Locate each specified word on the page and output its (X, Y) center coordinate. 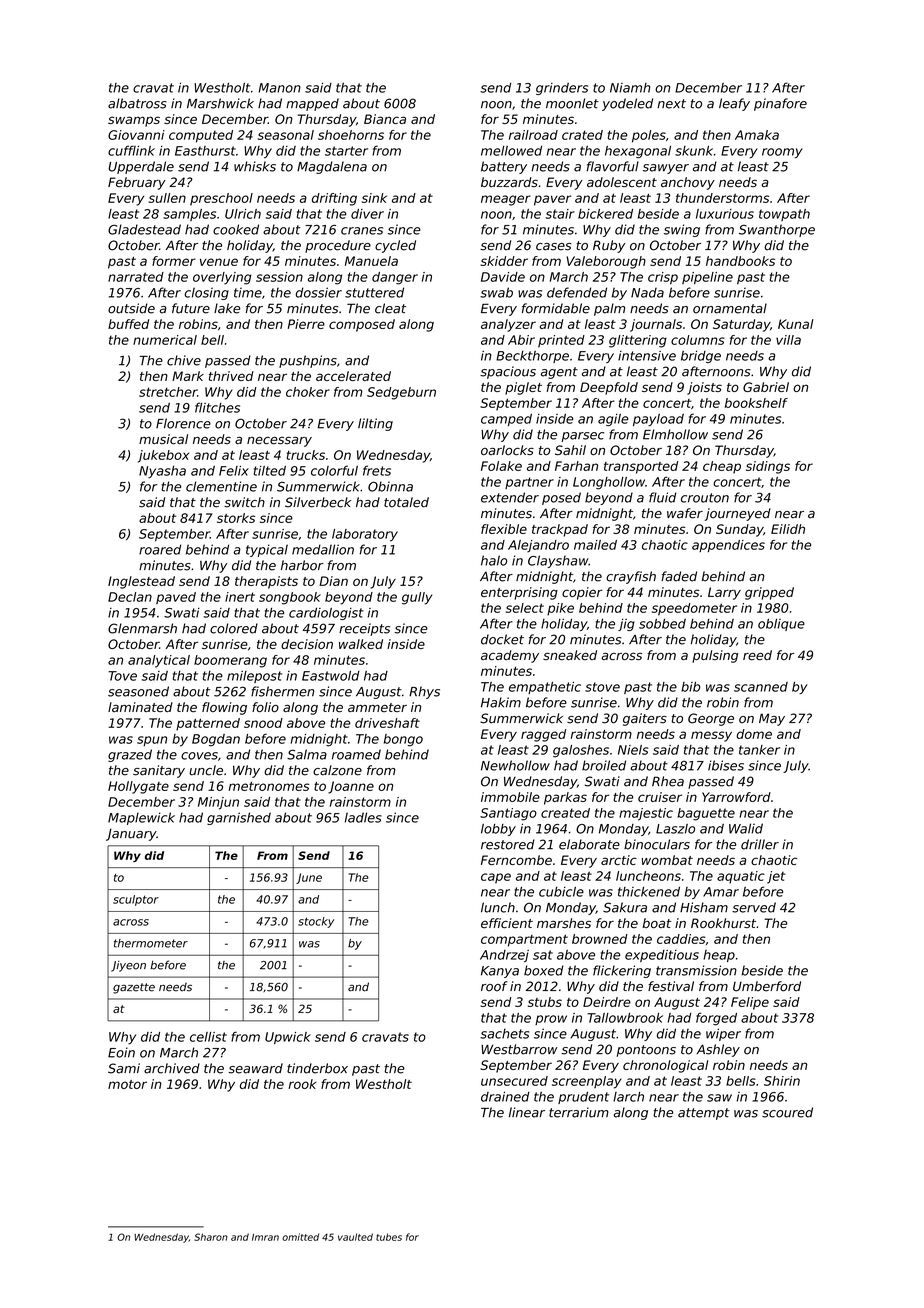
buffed (128, 324)
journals (656, 325)
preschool (221, 199)
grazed (130, 755)
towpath (784, 215)
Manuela (371, 261)
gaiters (645, 719)
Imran (265, 1237)
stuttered (374, 292)
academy (510, 656)
